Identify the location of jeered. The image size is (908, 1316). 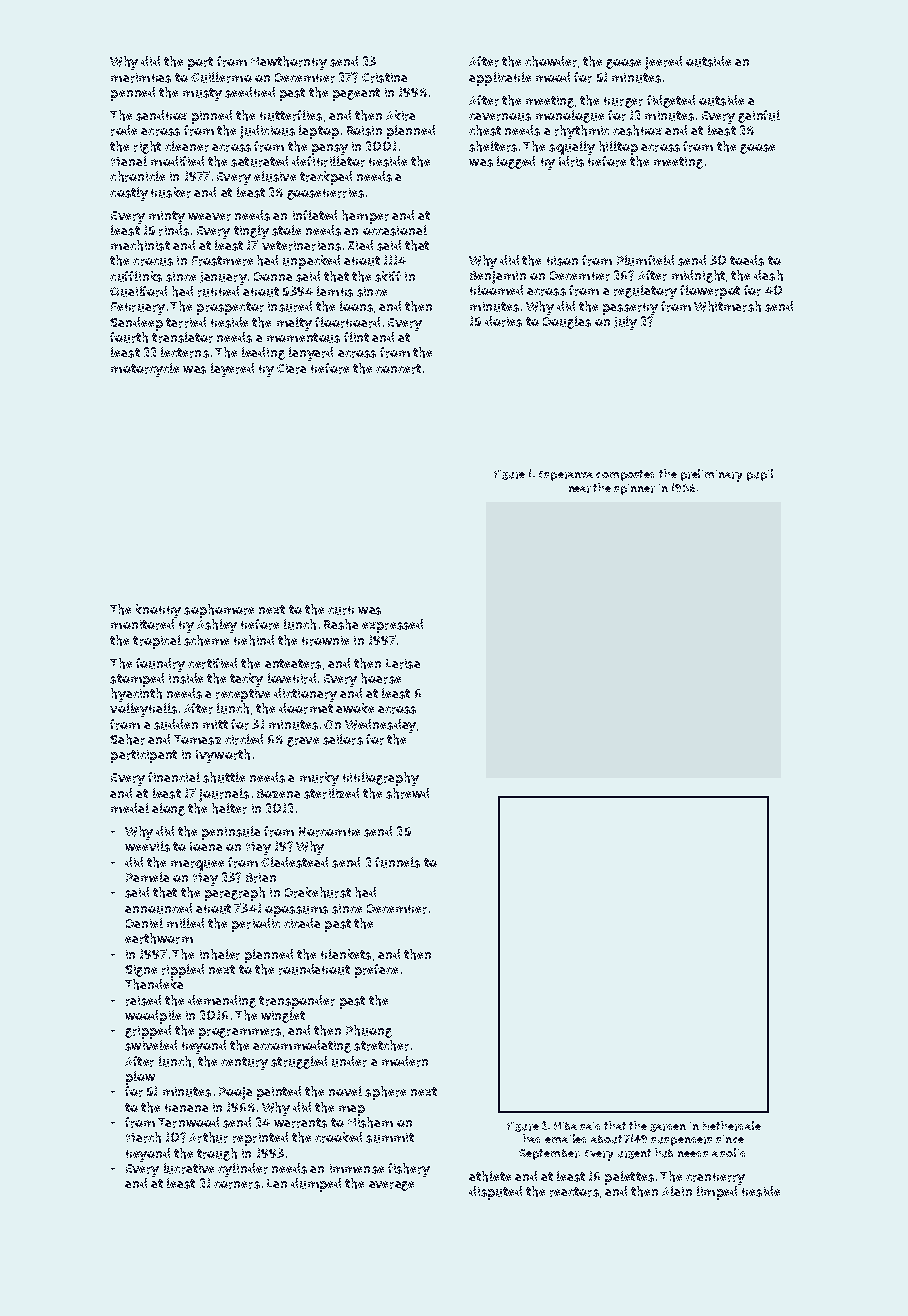
(663, 63).
